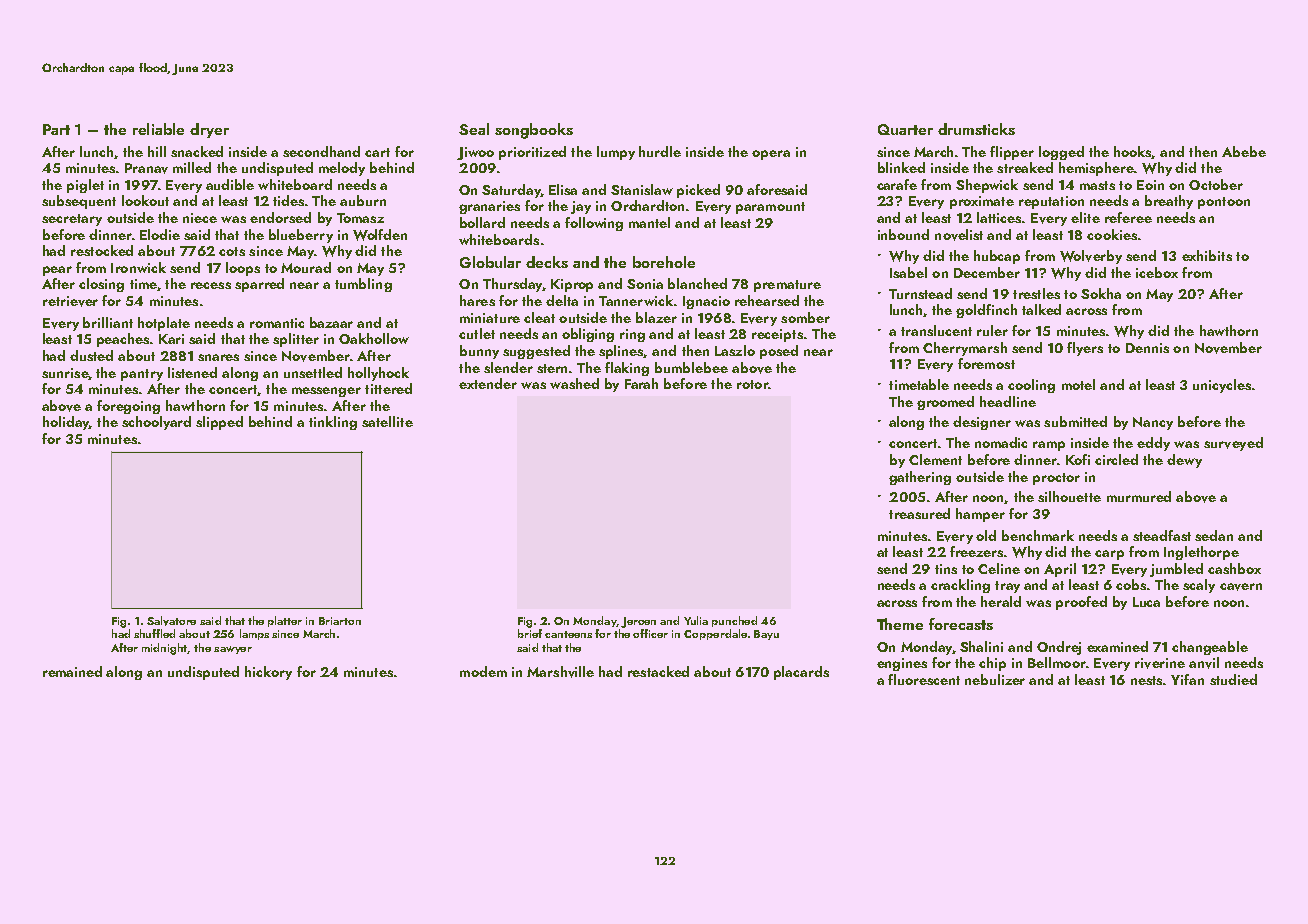 The image size is (1308, 924). I want to click on placards, so click(801, 673).
